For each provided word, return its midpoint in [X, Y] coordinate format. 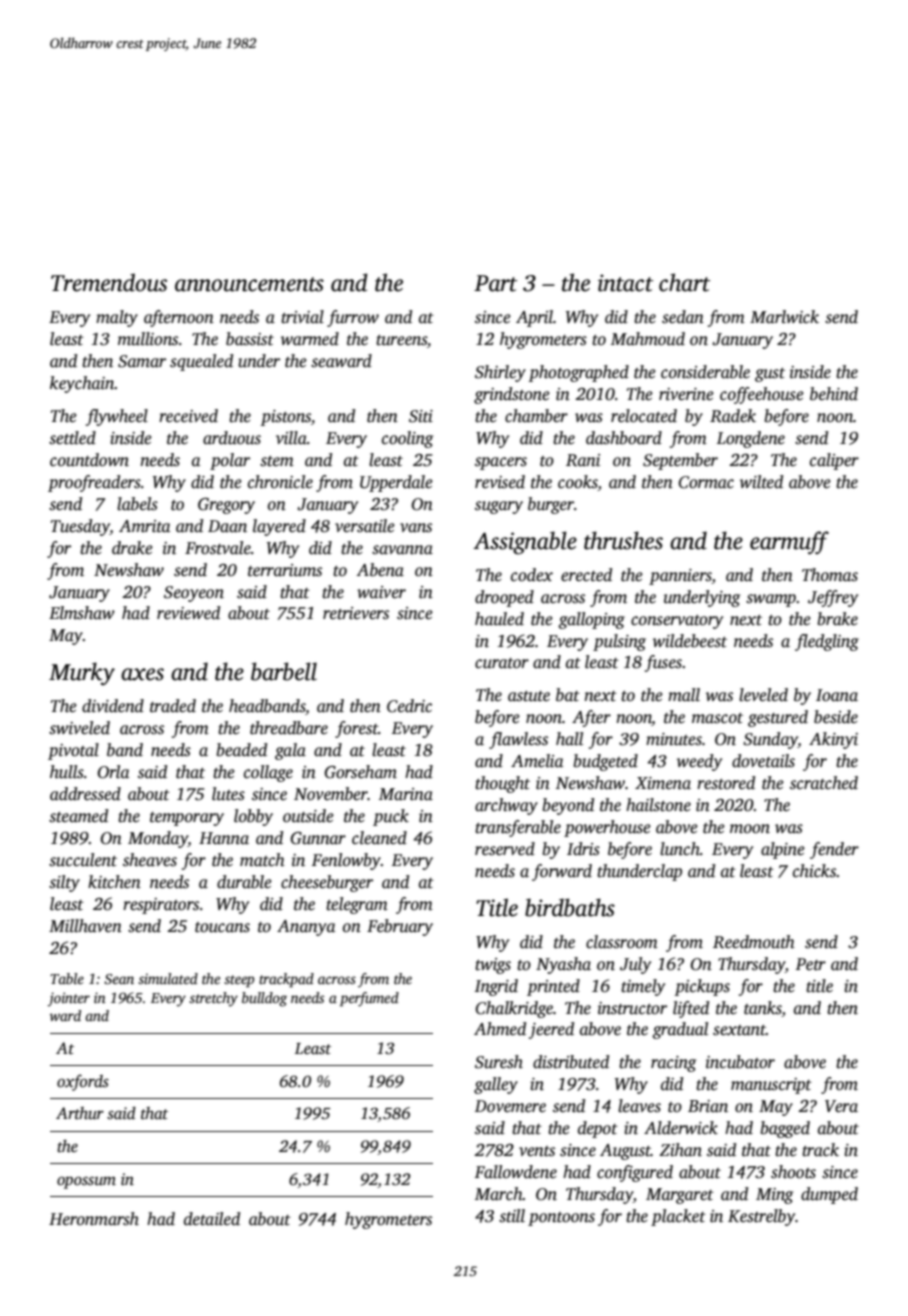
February [400, 927]
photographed [578, 373]
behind [834, 394]
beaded [241, 750]
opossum [86, 1182]
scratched [824, 783]
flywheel [117, 417]
